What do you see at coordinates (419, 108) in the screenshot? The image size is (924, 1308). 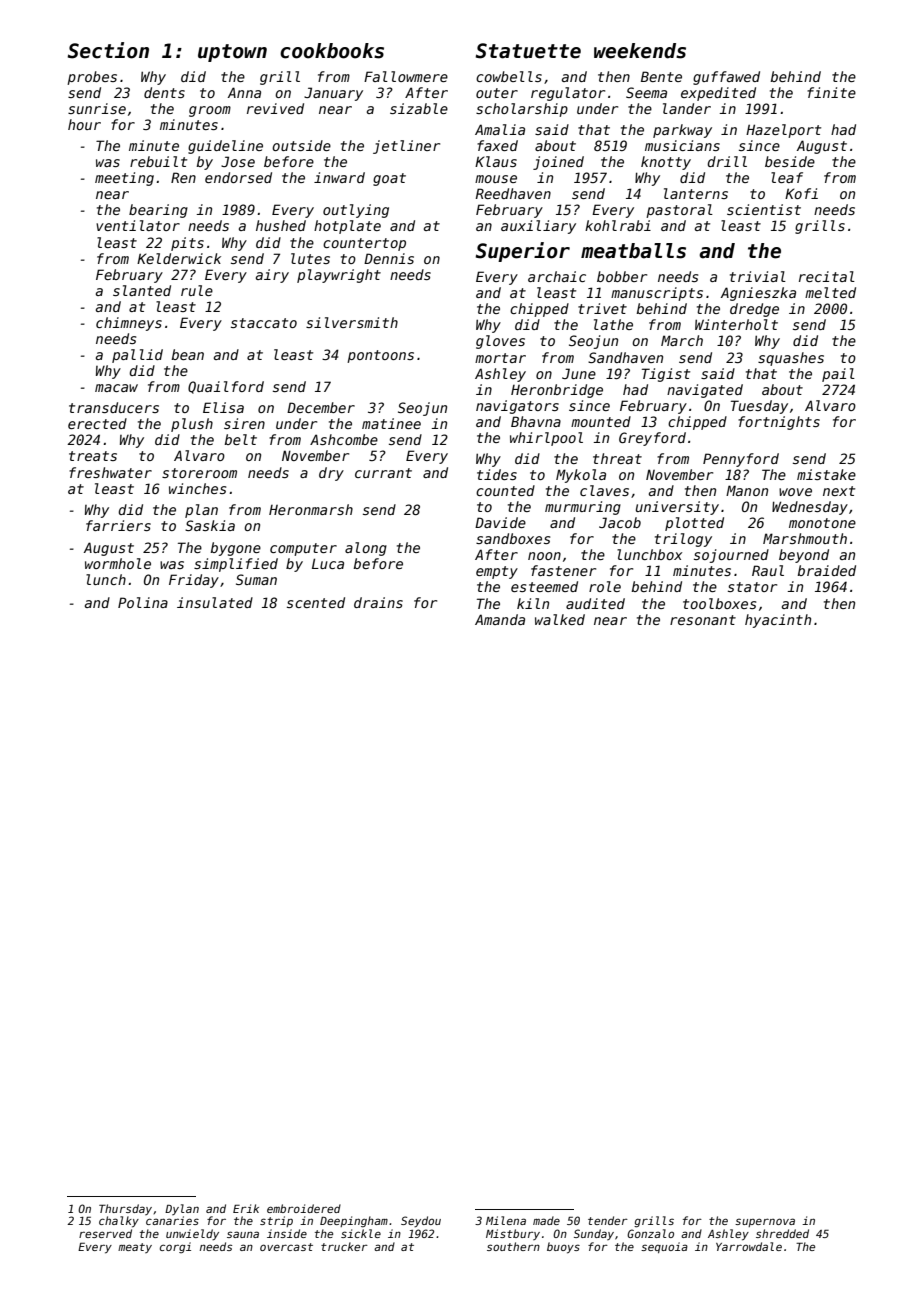 I see `sizable` at bounding box center [419, 108].
